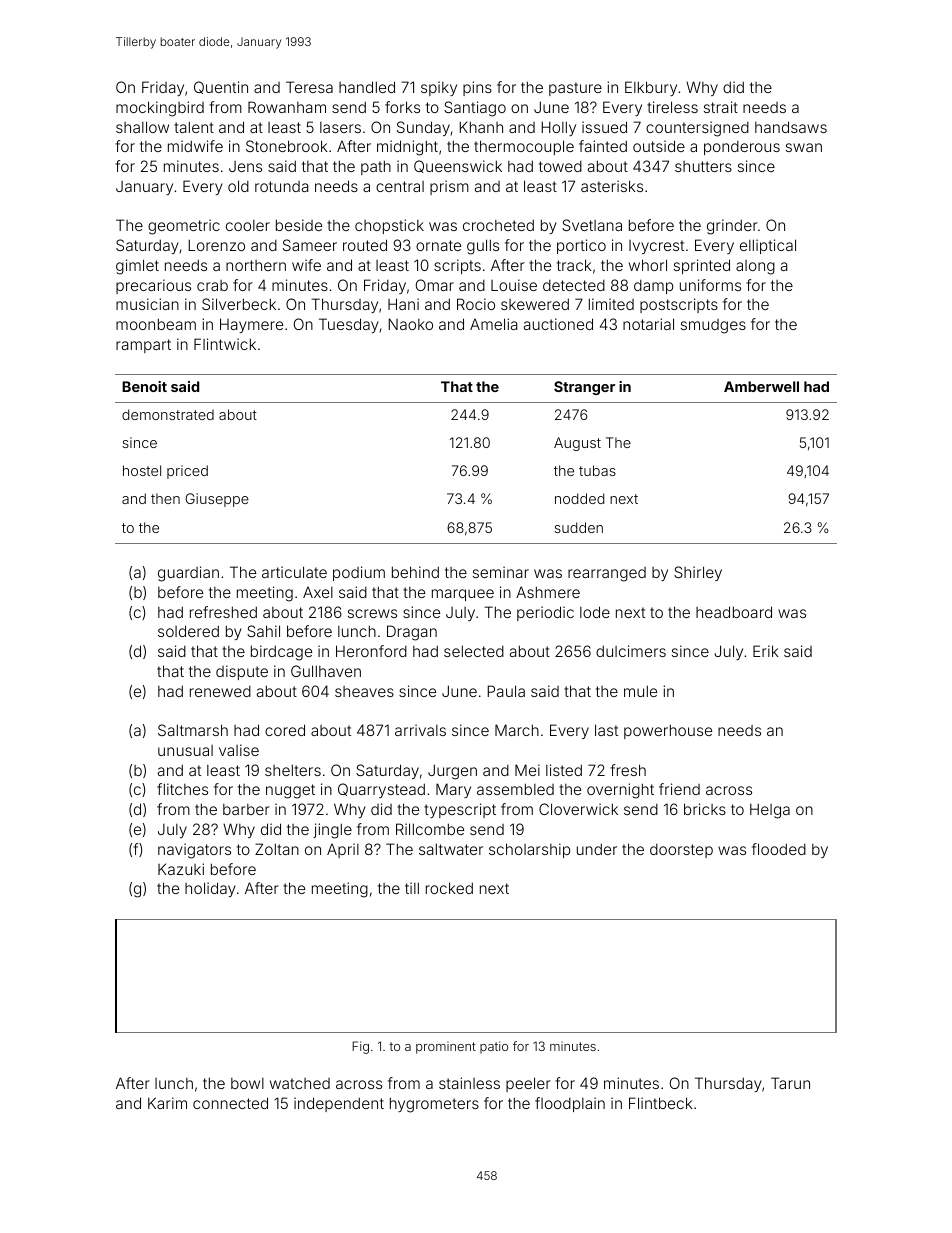  What do you see at coordinates (790, 1083) in the document?
I see `Tarun` at bounding box center [790, 1083].
